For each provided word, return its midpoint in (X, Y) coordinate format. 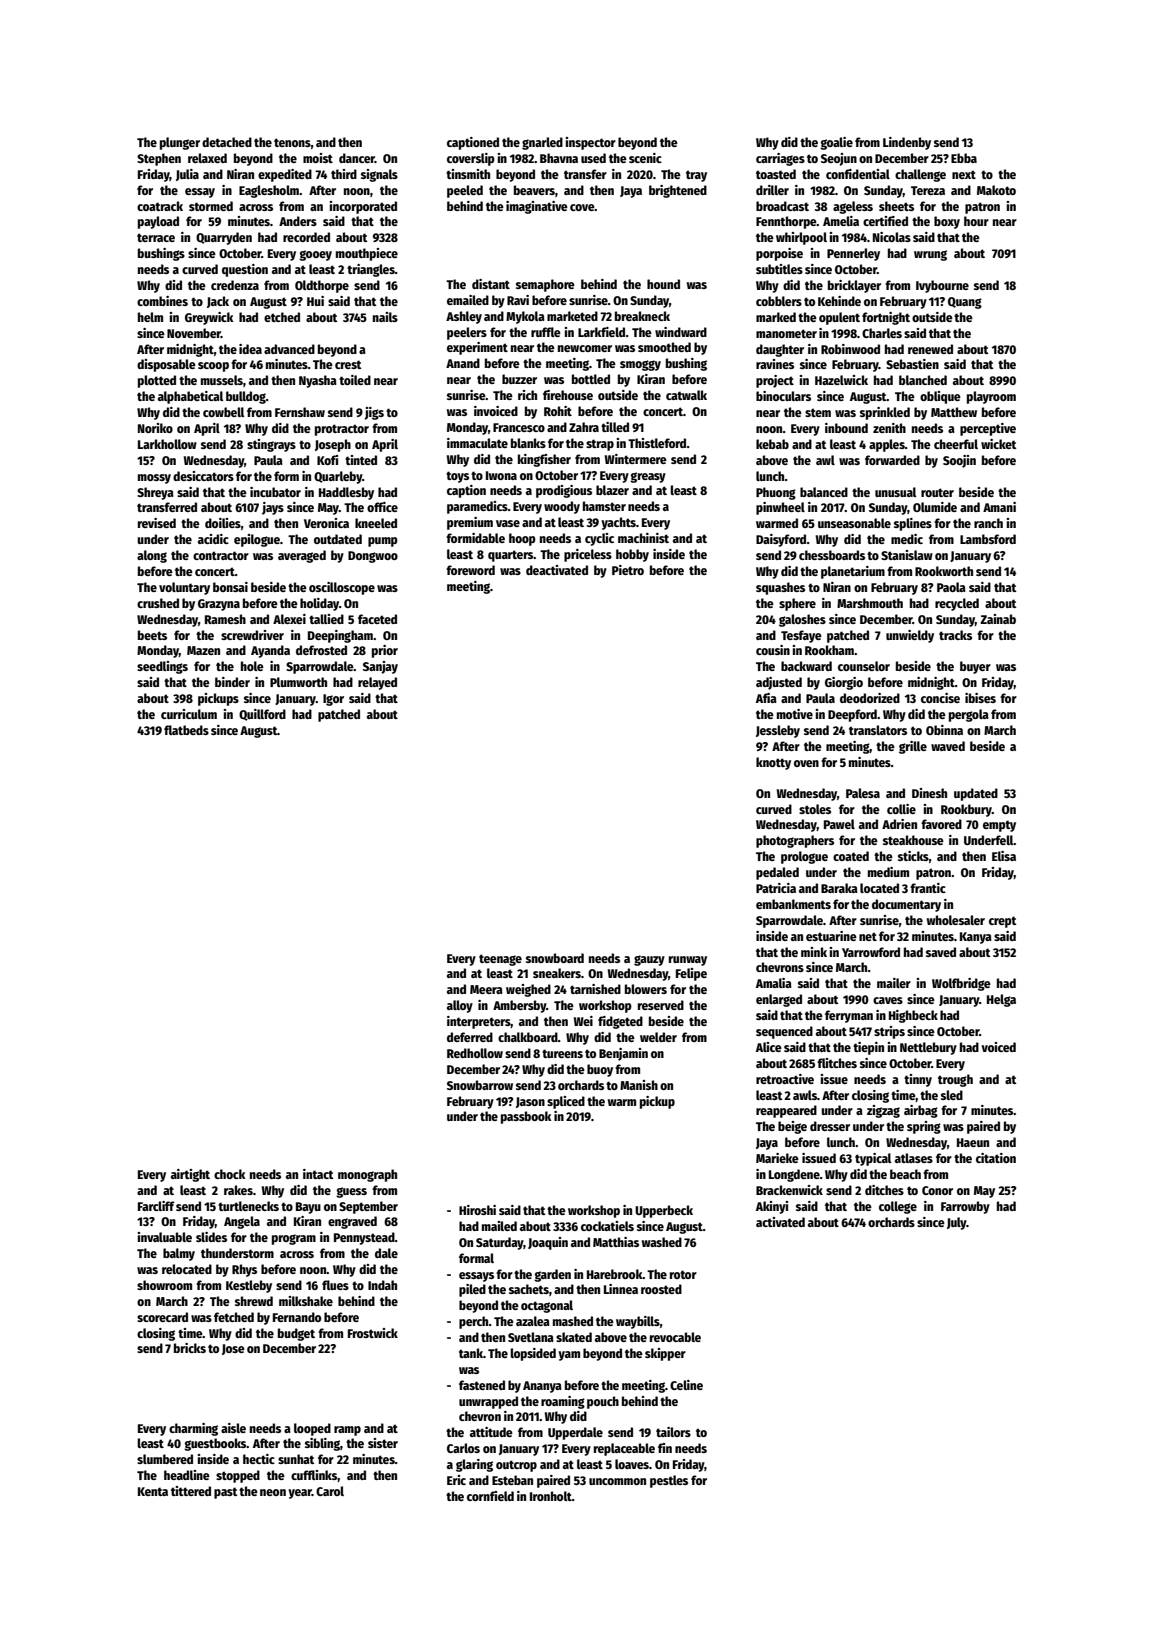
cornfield (490, 1496)
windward (681, 332)
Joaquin (548, 1243)
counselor (864, 666)
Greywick (209, 318)
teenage (500, 960)
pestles (669, 1481)
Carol (330, 1491)
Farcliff (156, 1206)
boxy (947, 222)
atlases (914, 1158)
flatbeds (186, 730)
